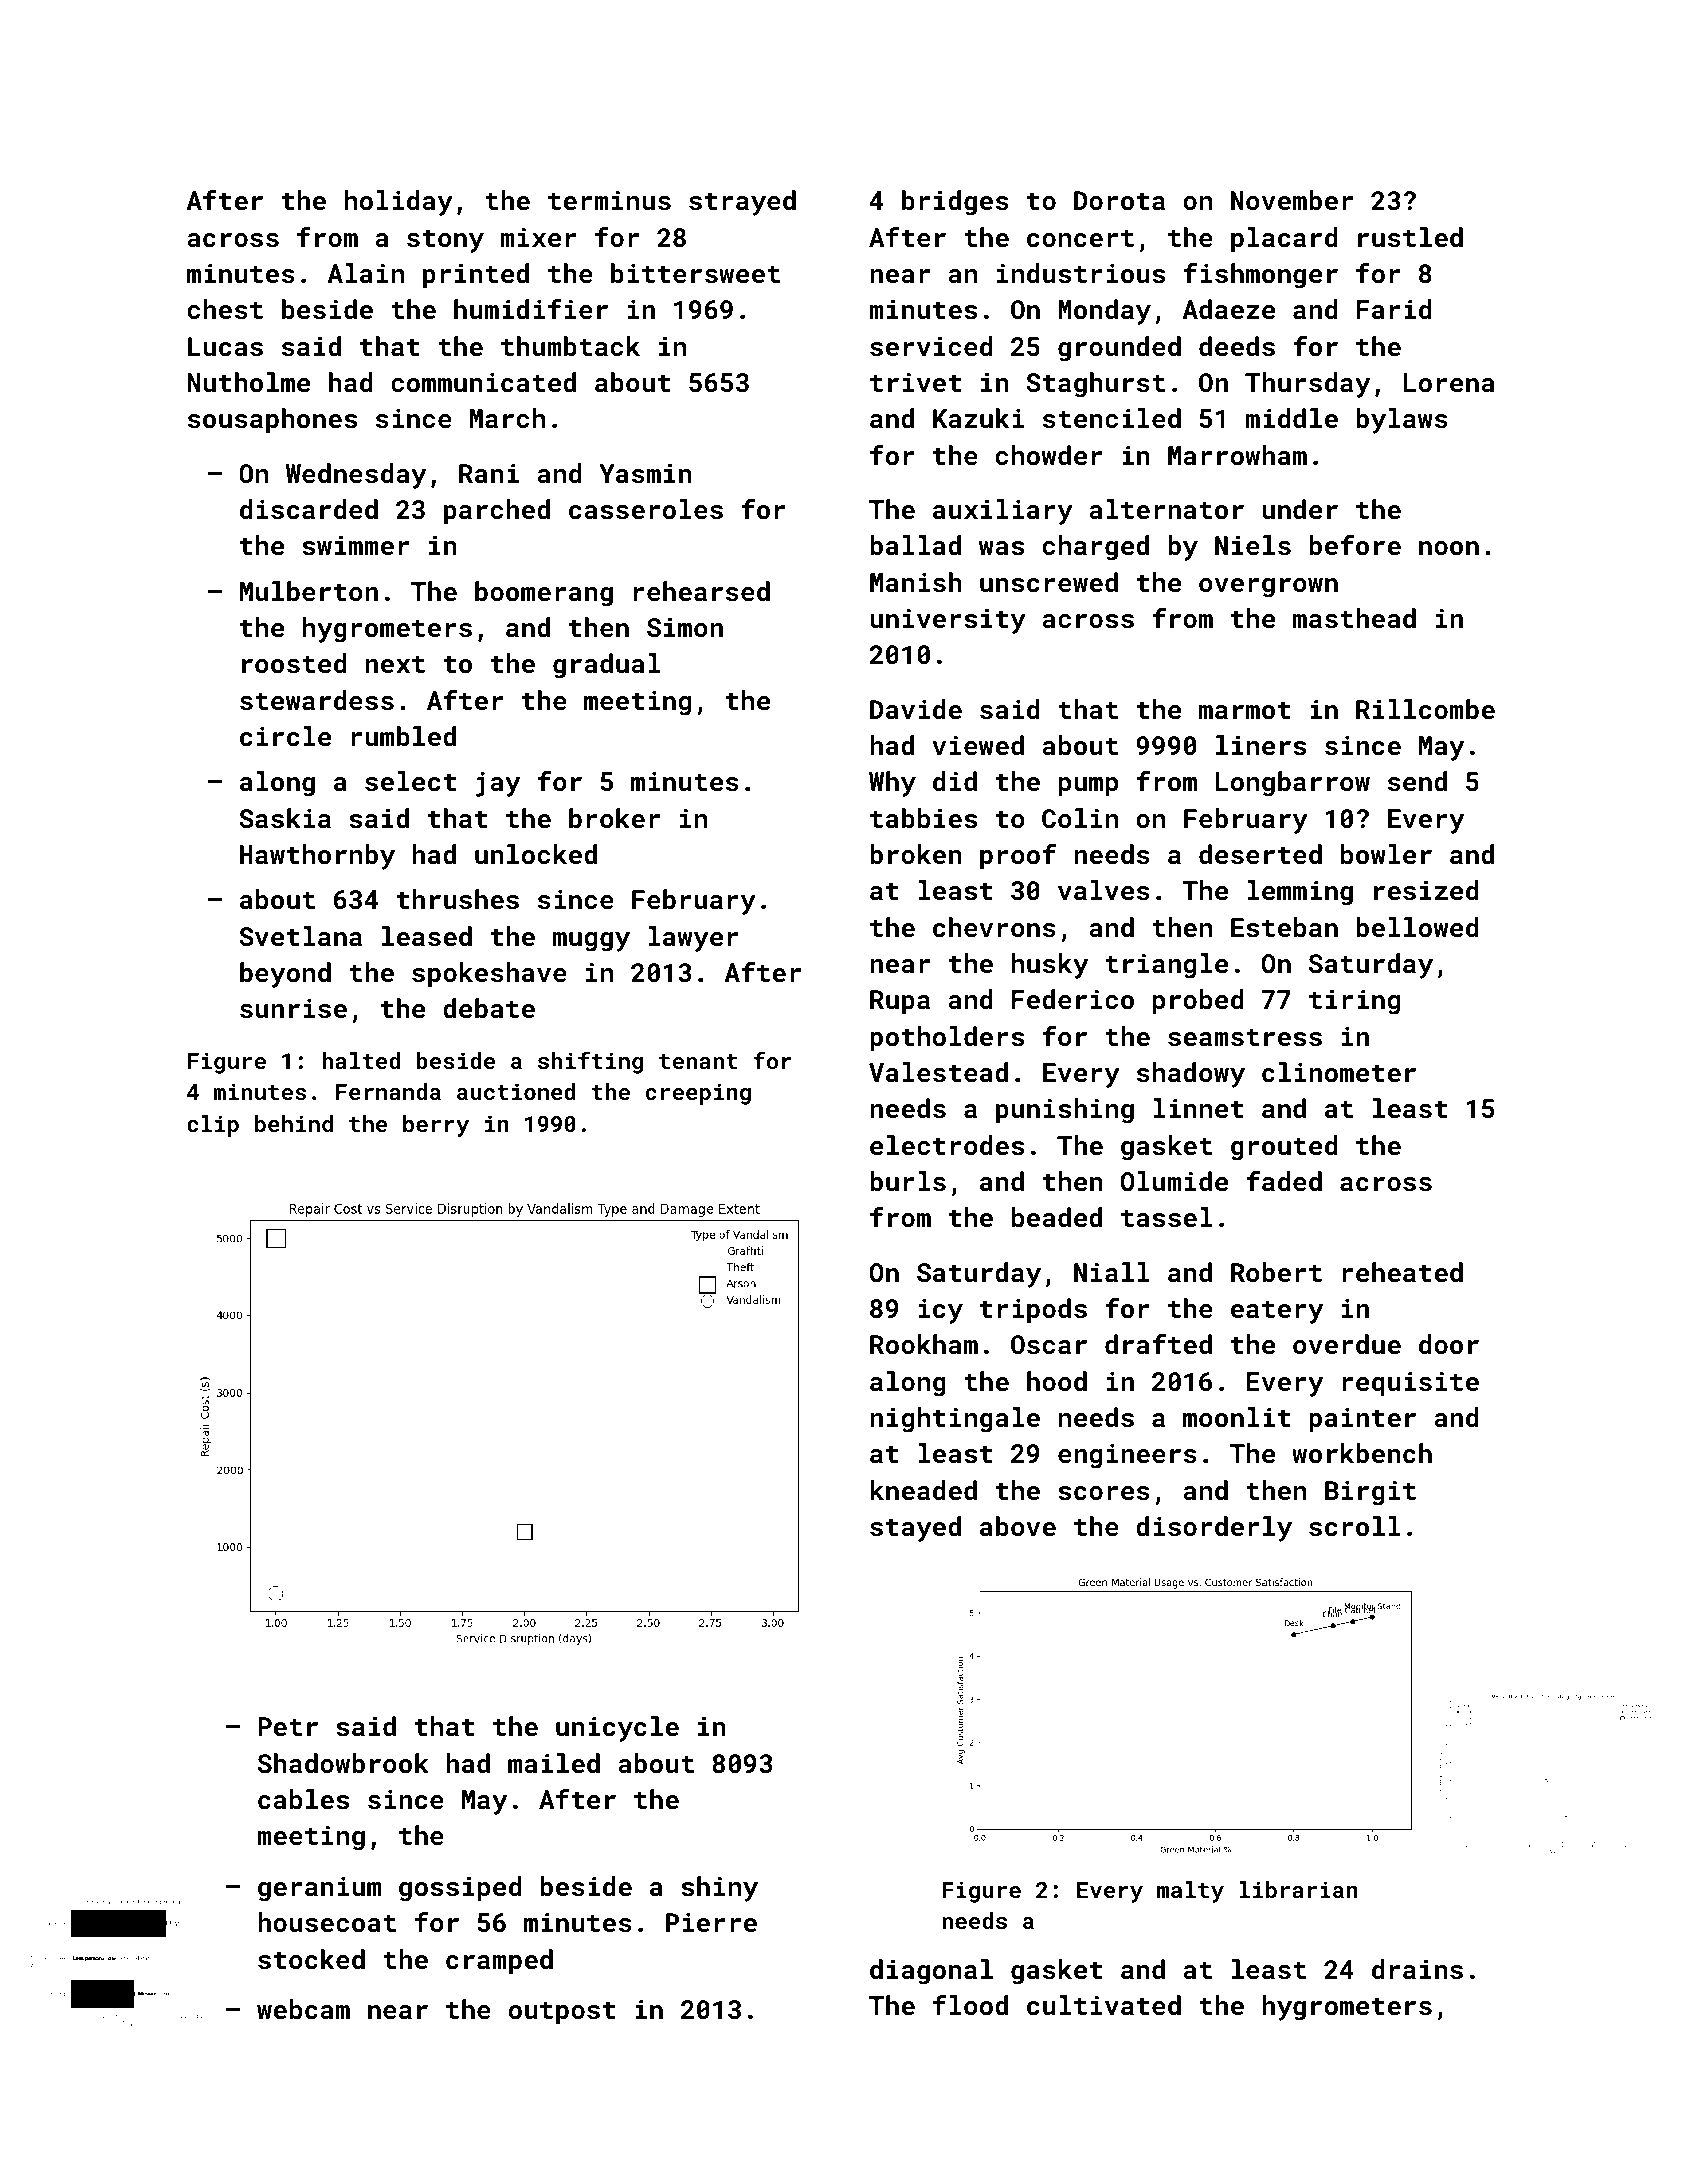 This page has height=2178, width=1683. I want to click on masthead, so click(1354, 618).
